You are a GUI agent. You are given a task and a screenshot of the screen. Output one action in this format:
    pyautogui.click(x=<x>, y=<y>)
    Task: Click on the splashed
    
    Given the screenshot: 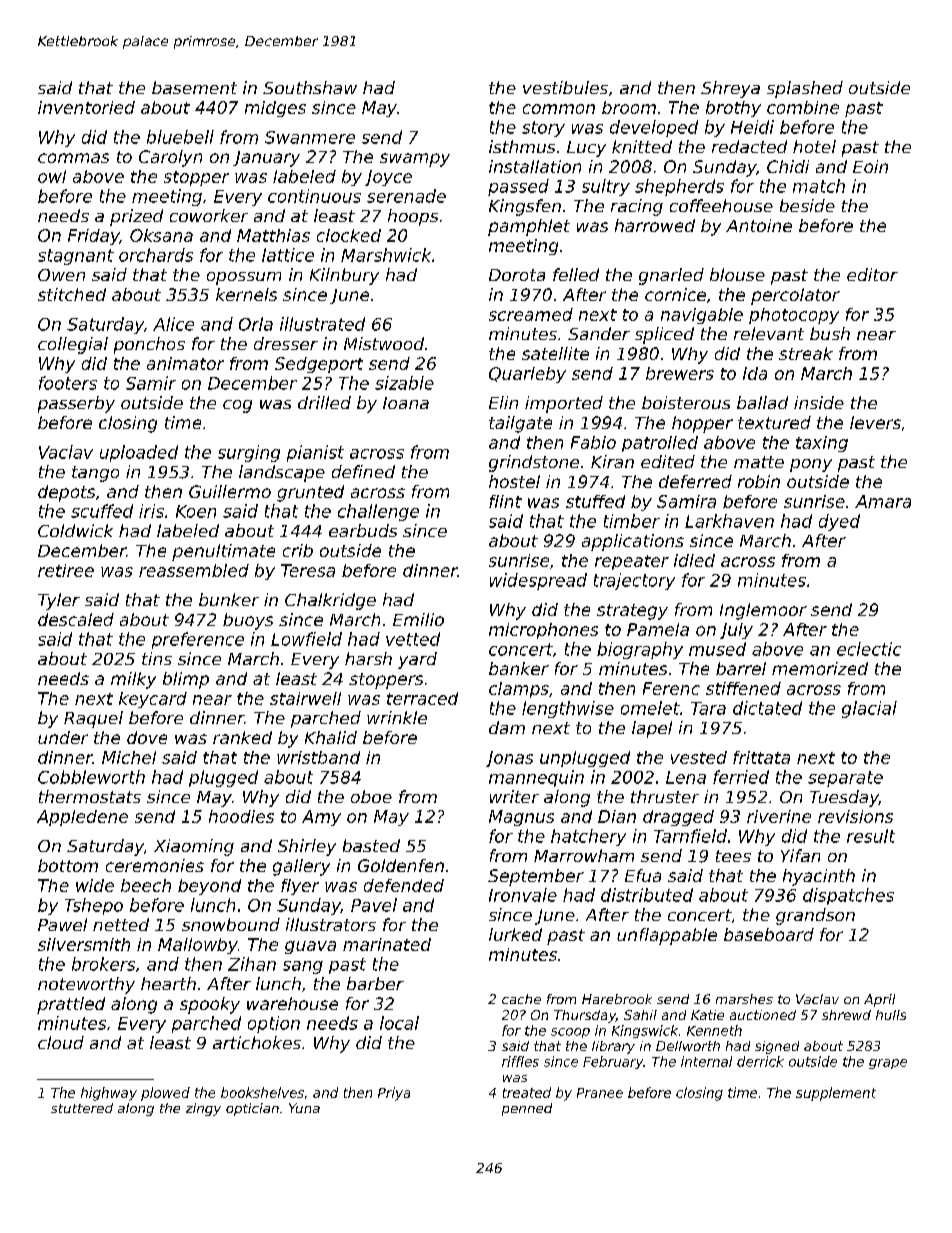 What is the action you would take?
    pyautogui.click(x=805, y=89)
